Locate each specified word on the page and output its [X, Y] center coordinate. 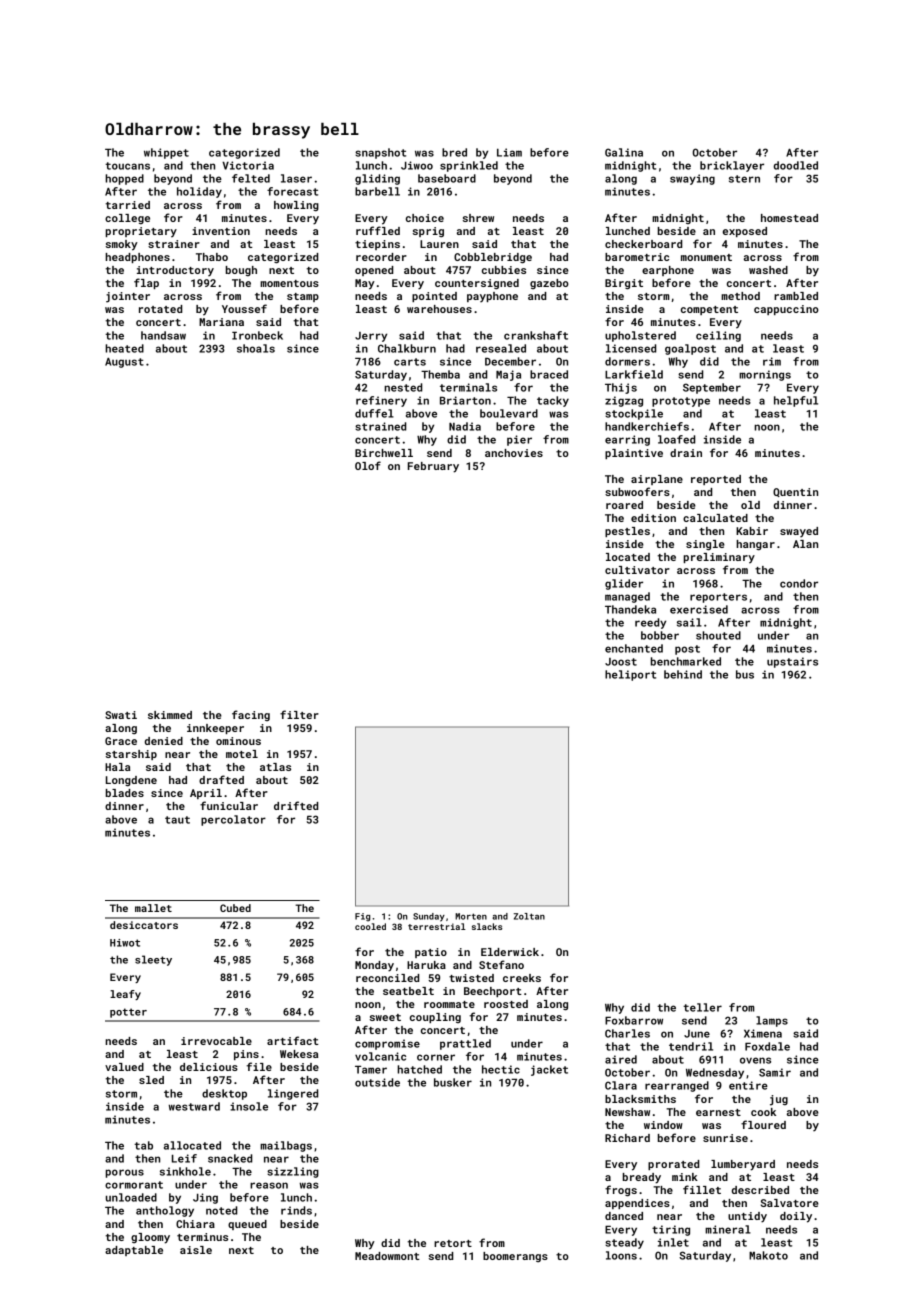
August [124, 363]
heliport [630, 675]
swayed [799, 532]
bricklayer [732, 166]
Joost [621, 662]
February [433, 467]
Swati [121, 715]
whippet [166, 153]
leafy [125, 995]
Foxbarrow [634, 1020]
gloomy [150, 1238]
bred [454, 152]
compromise [387, 1044]
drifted [296, 805]
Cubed [235, 908]
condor [799, 583]
